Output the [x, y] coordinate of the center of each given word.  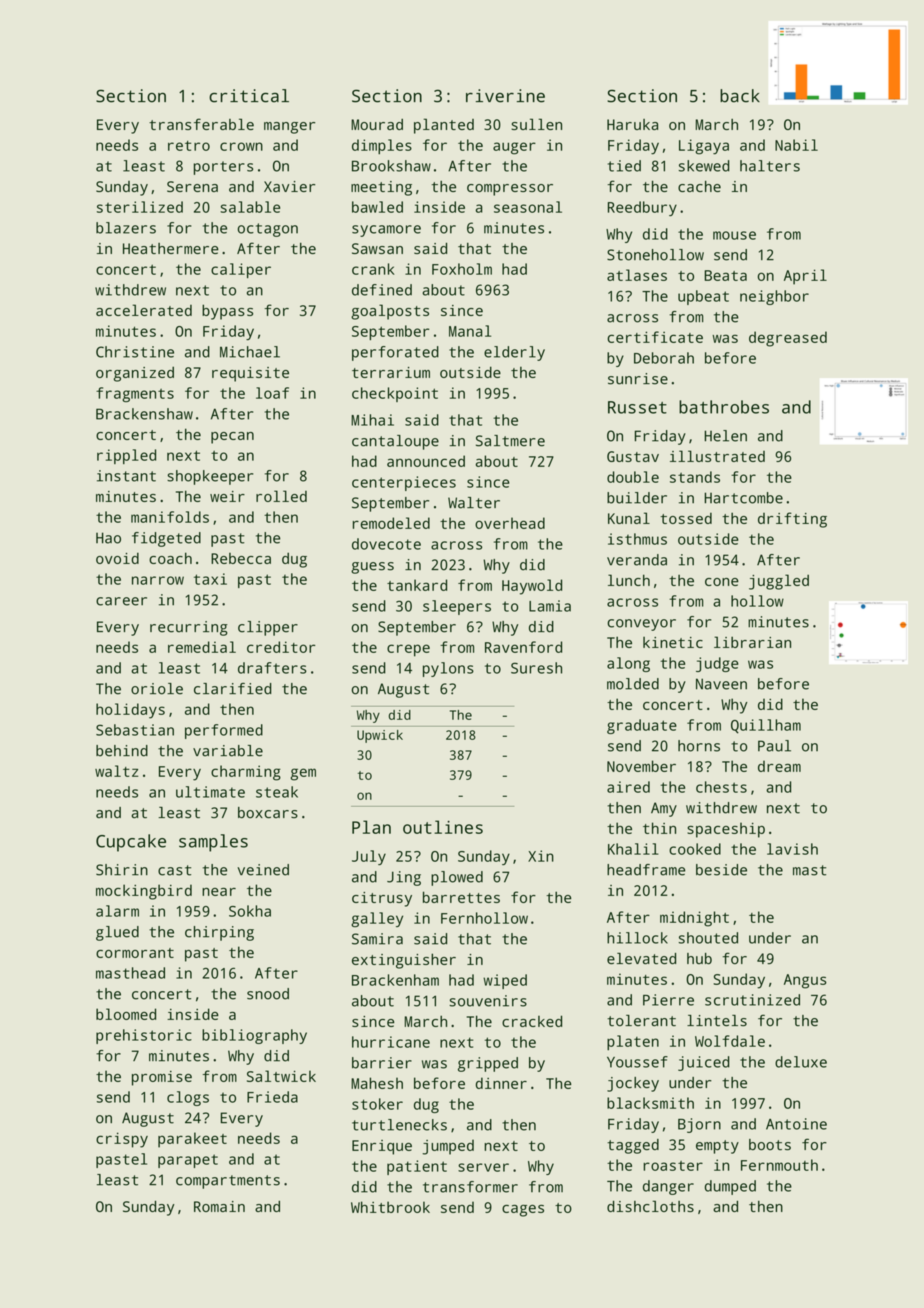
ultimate [210, 792]
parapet [188, 1161]
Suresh [536, 668]
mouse [734, 235]
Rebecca [241, 558]
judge [717, 664]
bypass [227, 312]
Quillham [766, 726]
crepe [408, 650]
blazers [126, 228]
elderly [514, 353]
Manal [470, 331]
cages [523, 1211]
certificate [655, 337]
